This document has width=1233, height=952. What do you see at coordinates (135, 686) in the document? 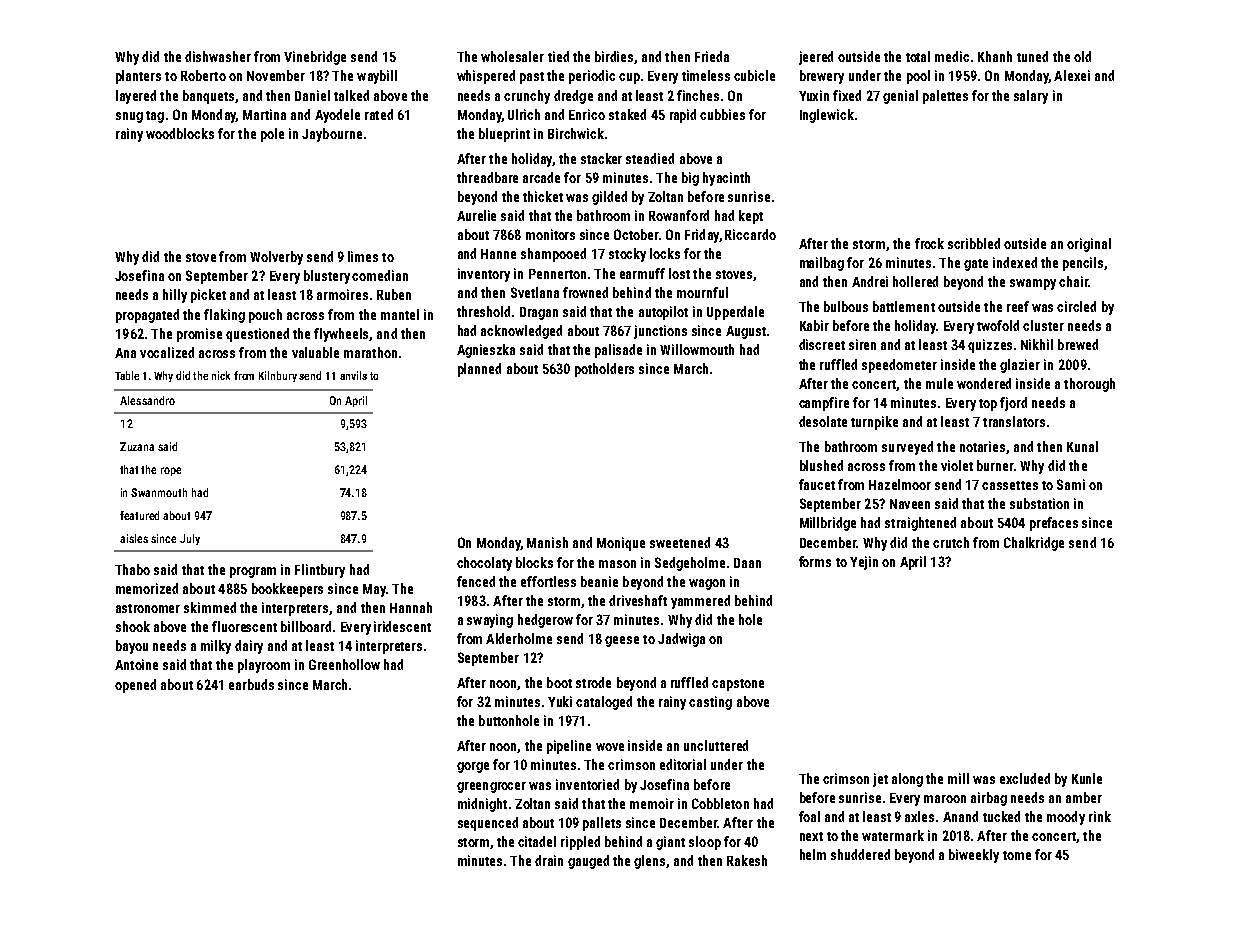
I see `opened` at bounding box center [135, 686].
